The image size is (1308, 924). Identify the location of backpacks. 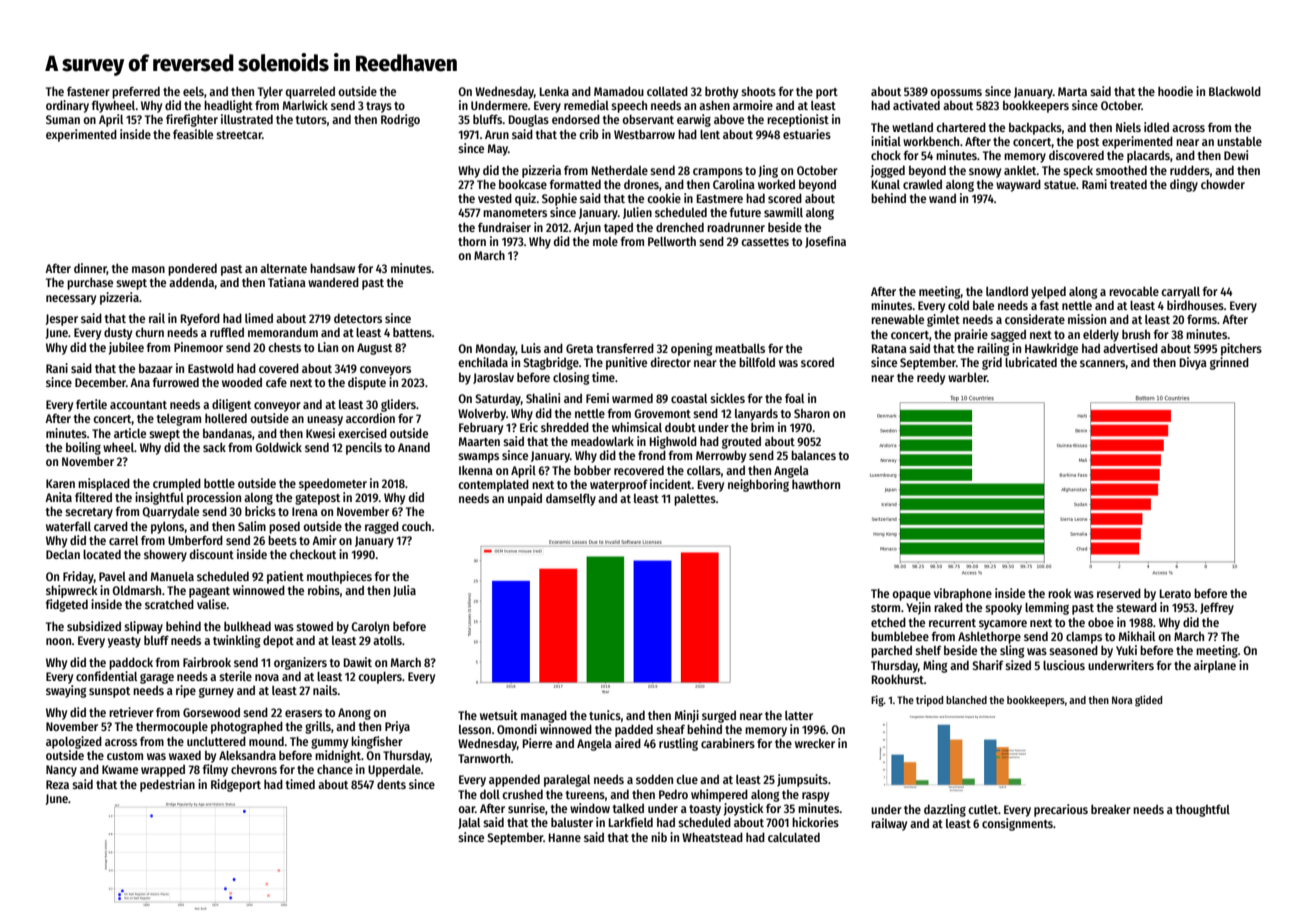
(1035, 129).
